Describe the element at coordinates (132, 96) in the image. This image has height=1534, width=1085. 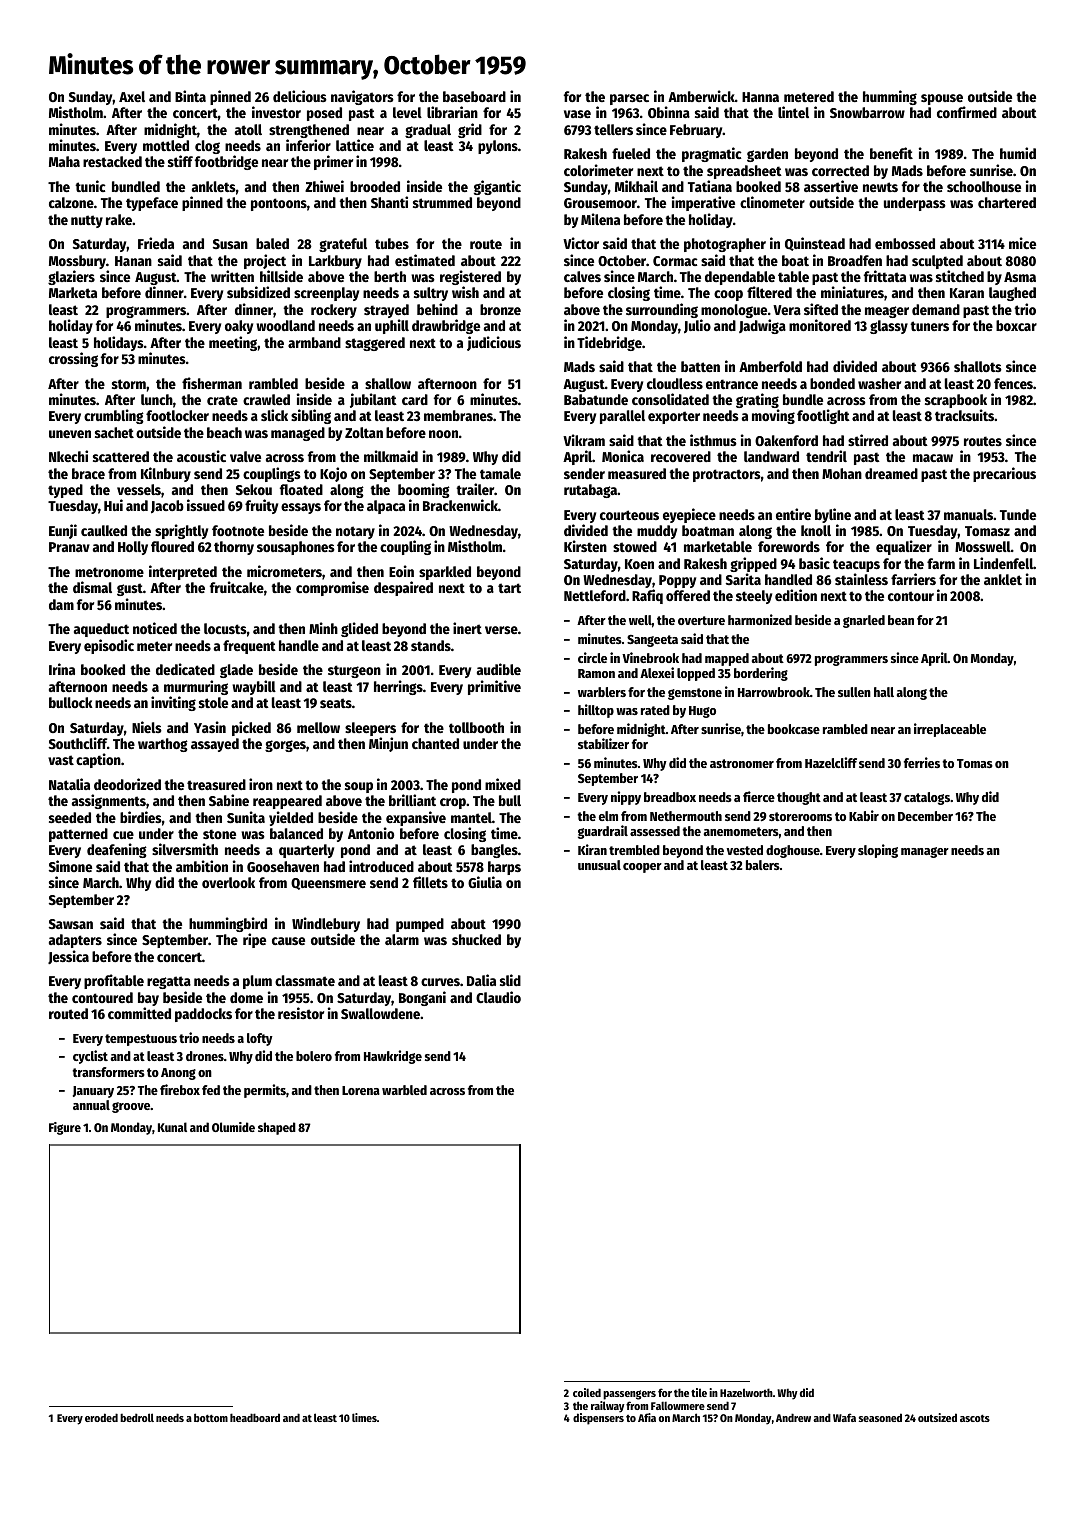
I see `Axel` at that location.
